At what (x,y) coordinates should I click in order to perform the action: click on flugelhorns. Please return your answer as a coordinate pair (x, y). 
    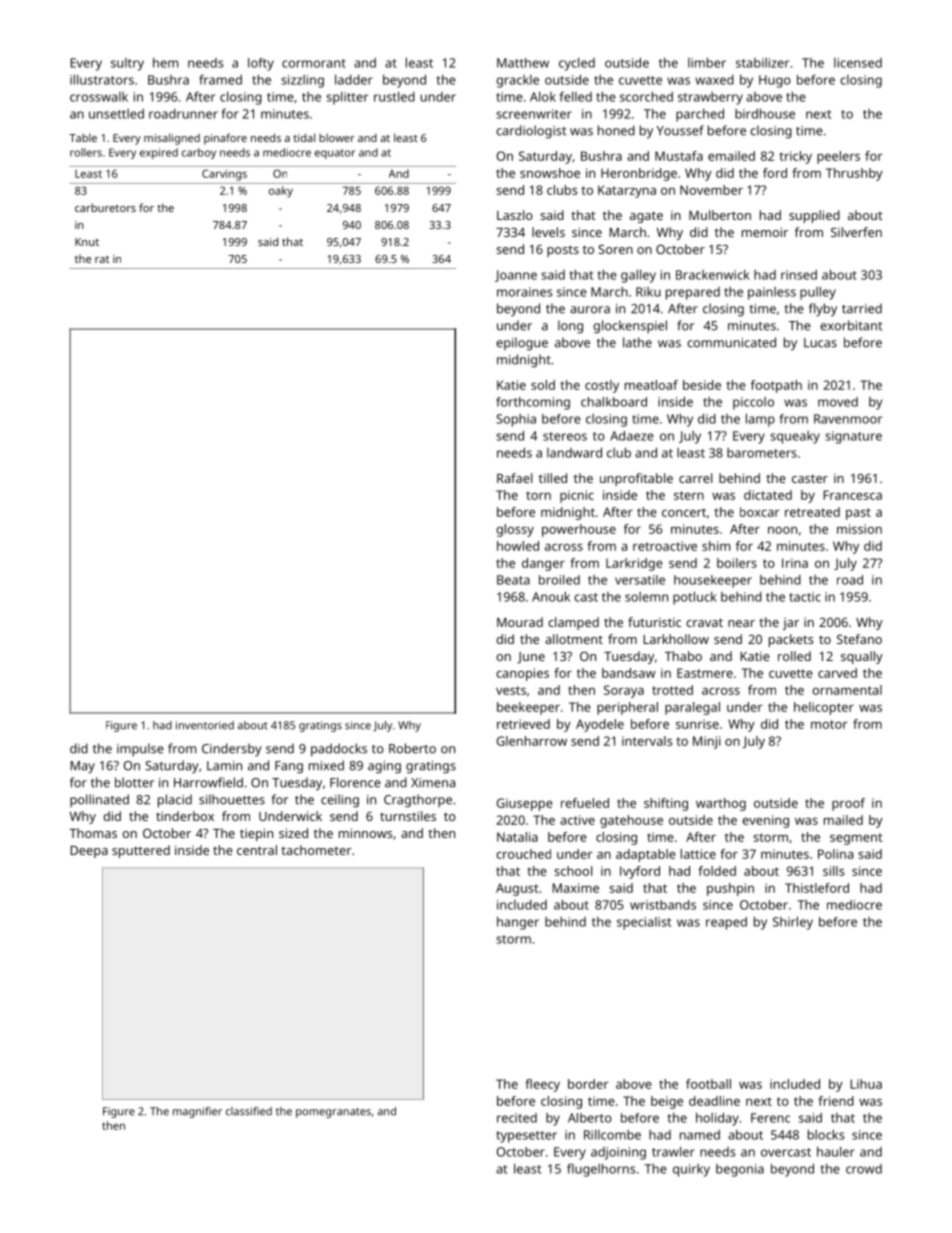
    Looking at the image, I should click on (601, 1170).
